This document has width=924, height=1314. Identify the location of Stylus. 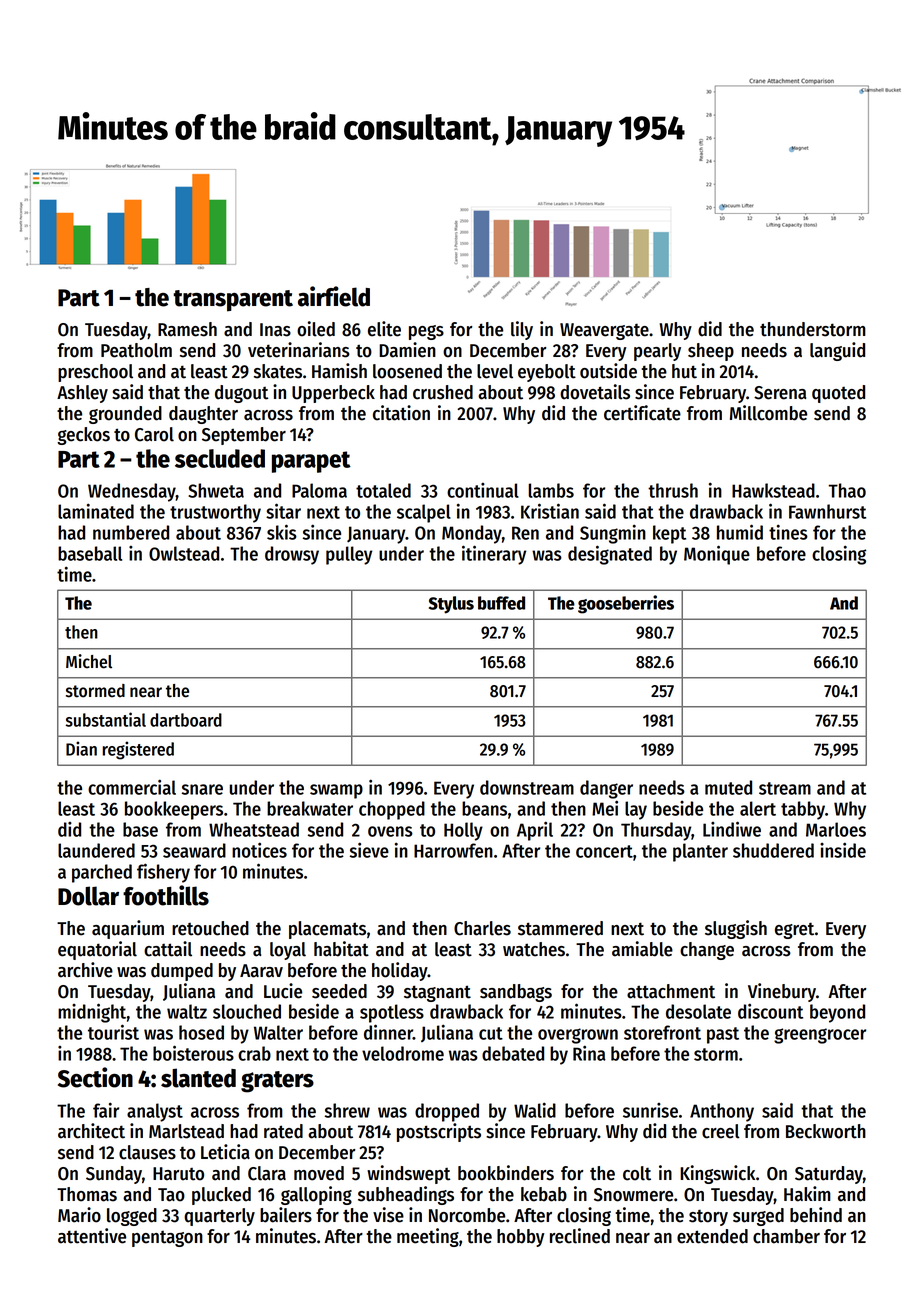
(451, 605).
